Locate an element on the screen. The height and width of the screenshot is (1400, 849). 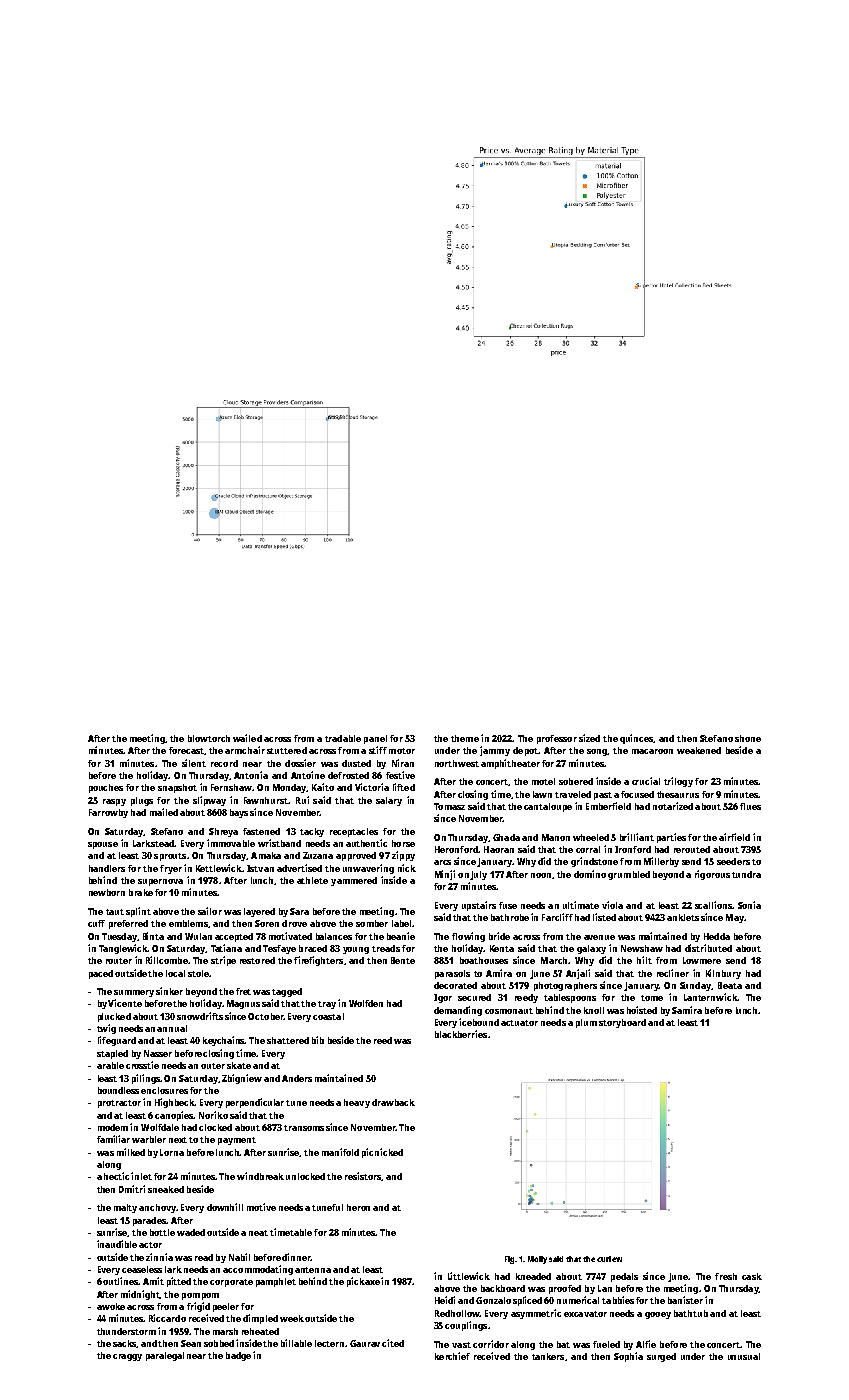
pickaxe is located at coordinates (363, 1282).
